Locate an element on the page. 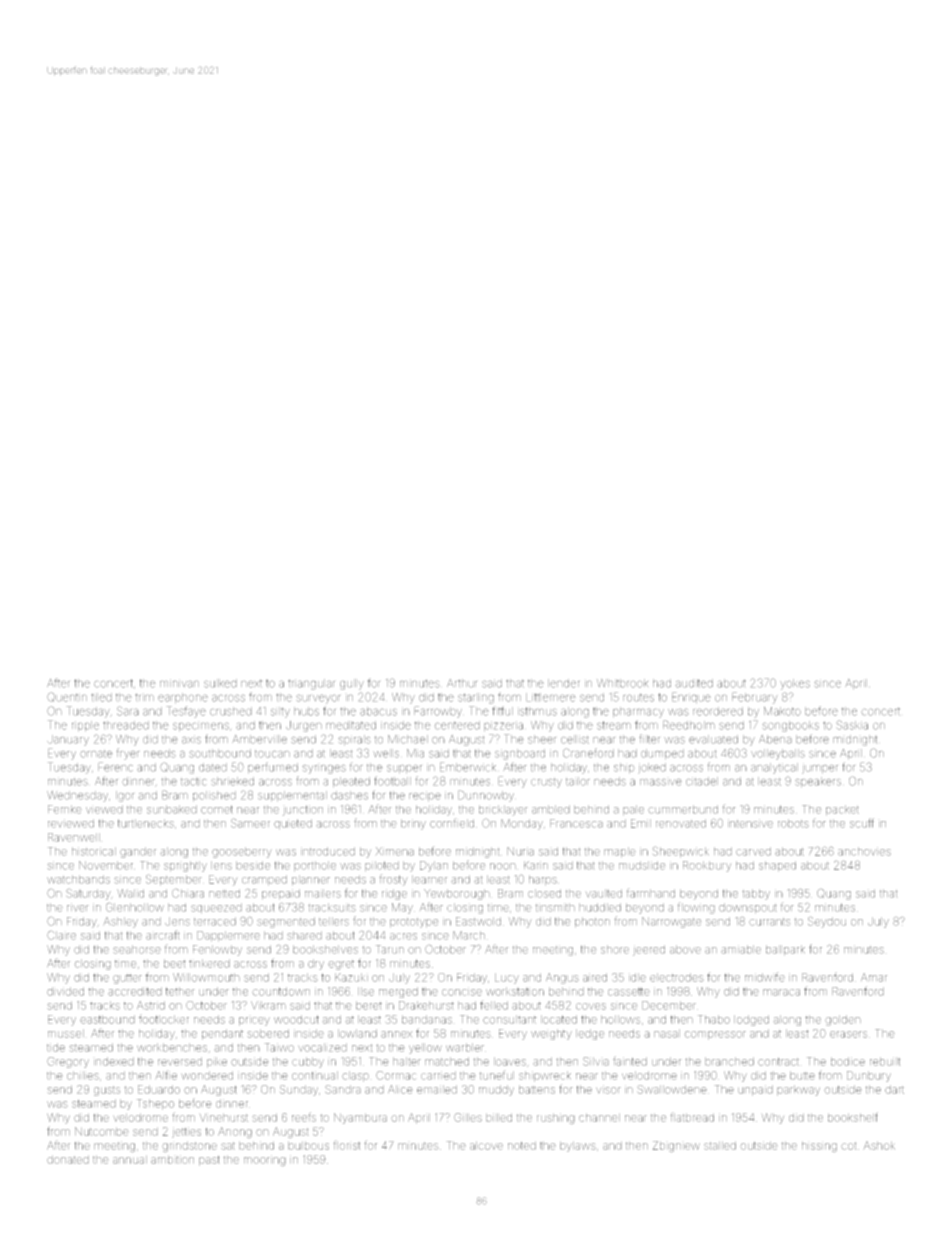 The image size is (952, 1233). volleyballs is located at coordinates (778, 754).
